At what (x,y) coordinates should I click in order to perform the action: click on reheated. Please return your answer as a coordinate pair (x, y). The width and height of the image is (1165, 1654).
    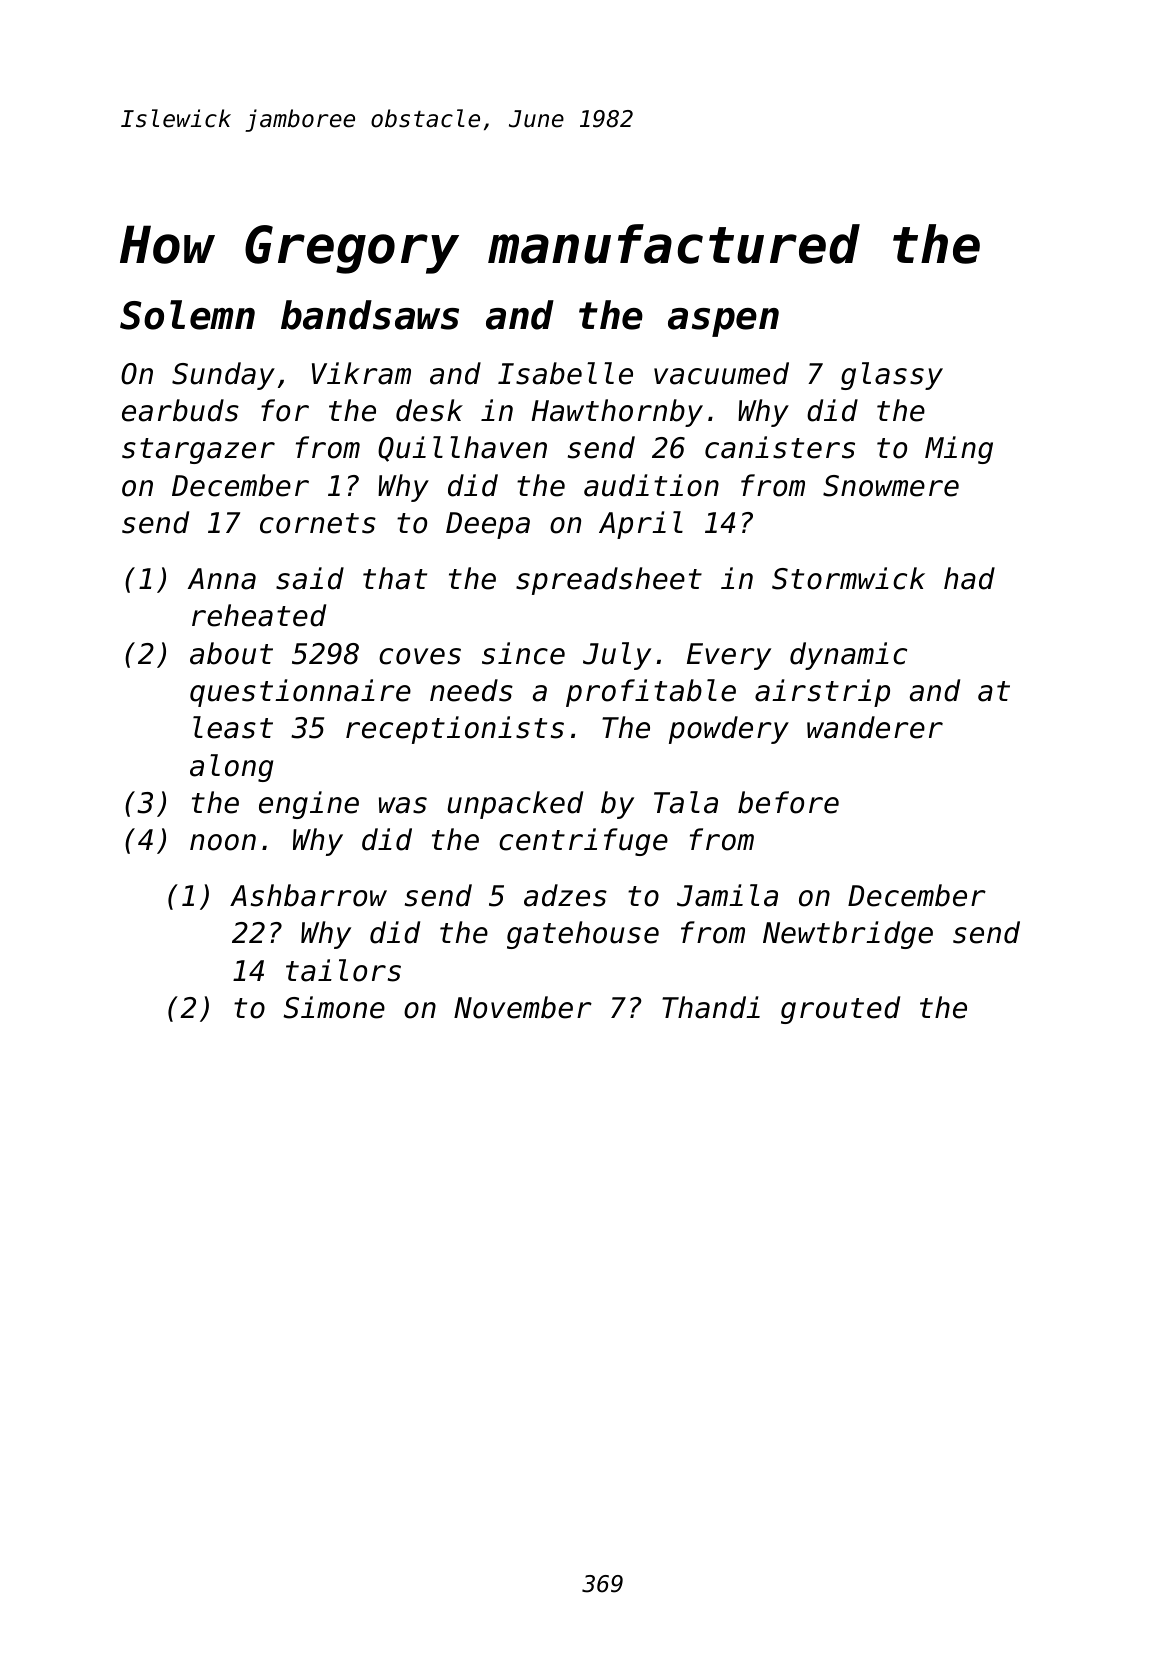
    Looking at the image, I should click on (259, 615).
